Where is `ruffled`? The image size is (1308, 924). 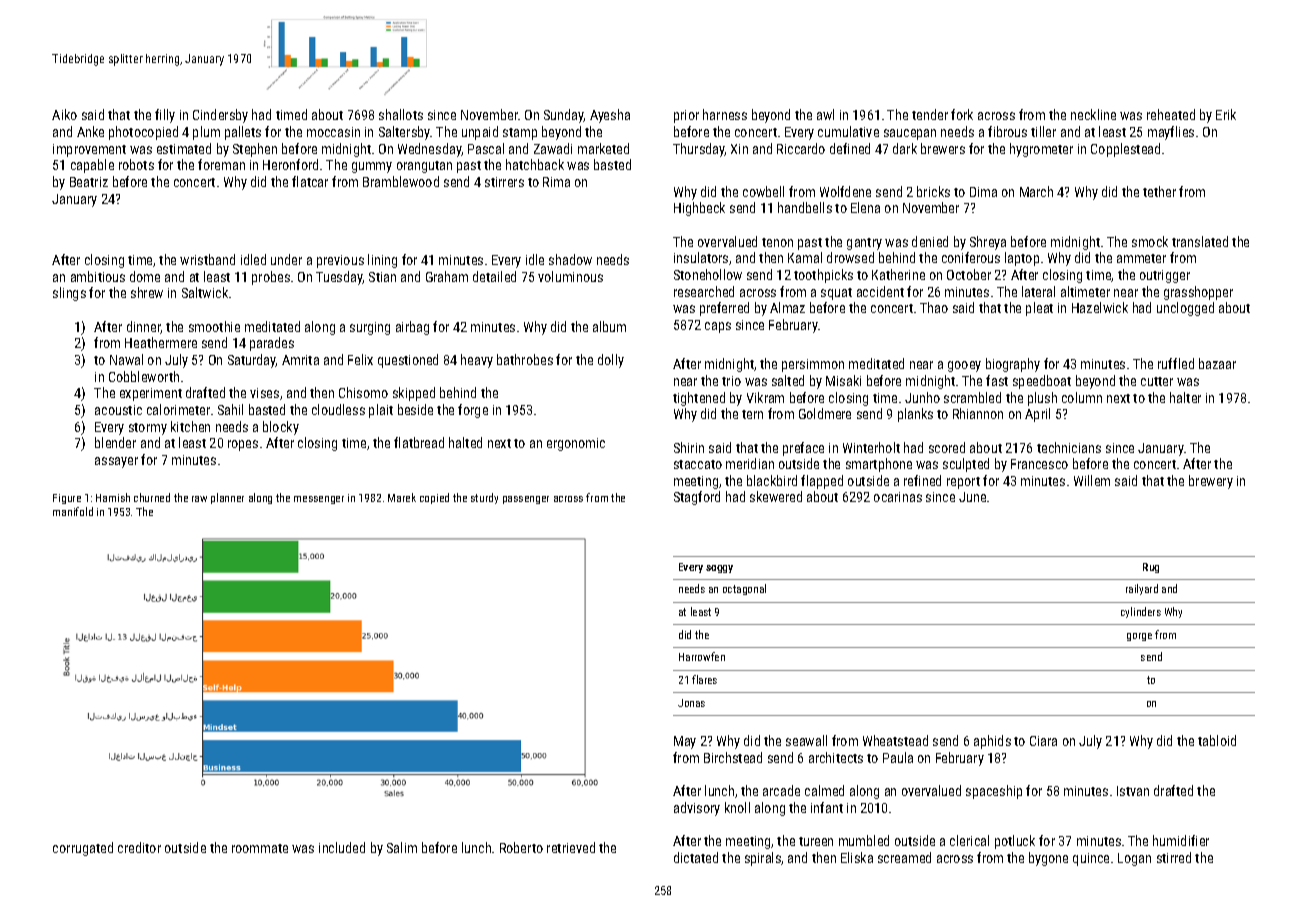 ruffled is located at coordinates (1176, 363).
